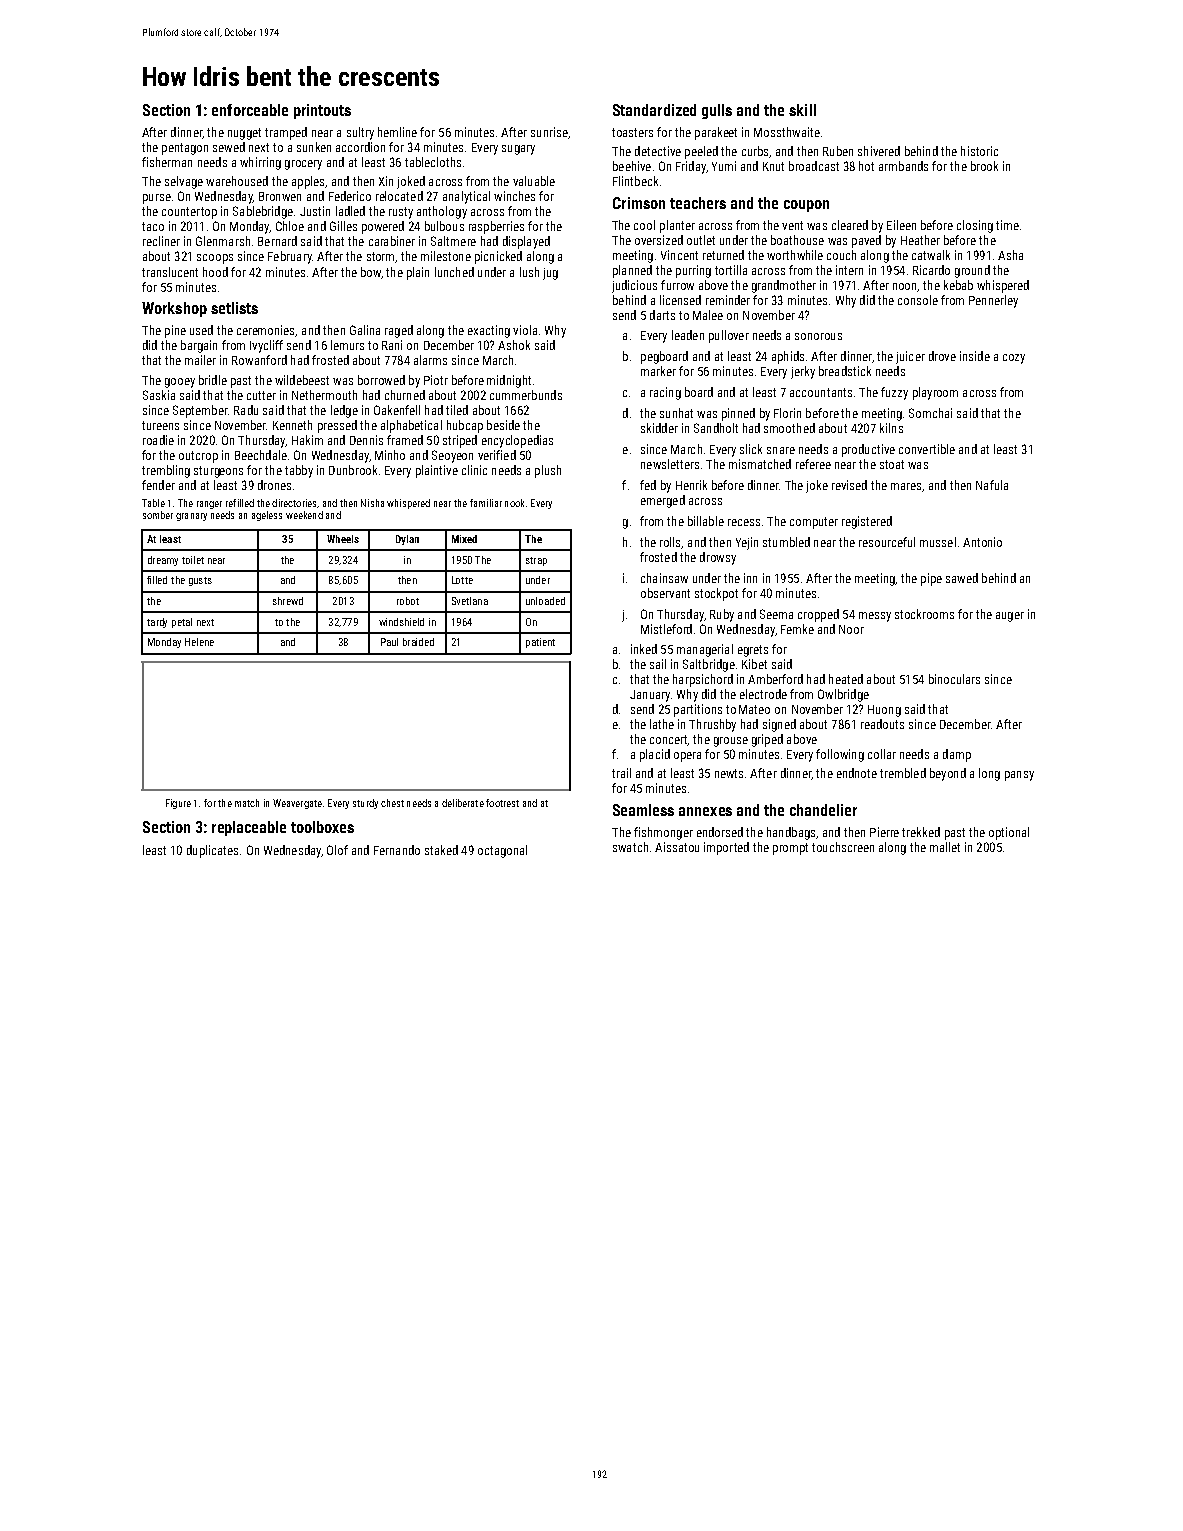 Image resolution: width=1183 pixels, height=1531 pixels. Describe the element at coordinates (178, 804) in the document. I see `Figure` at that location.
